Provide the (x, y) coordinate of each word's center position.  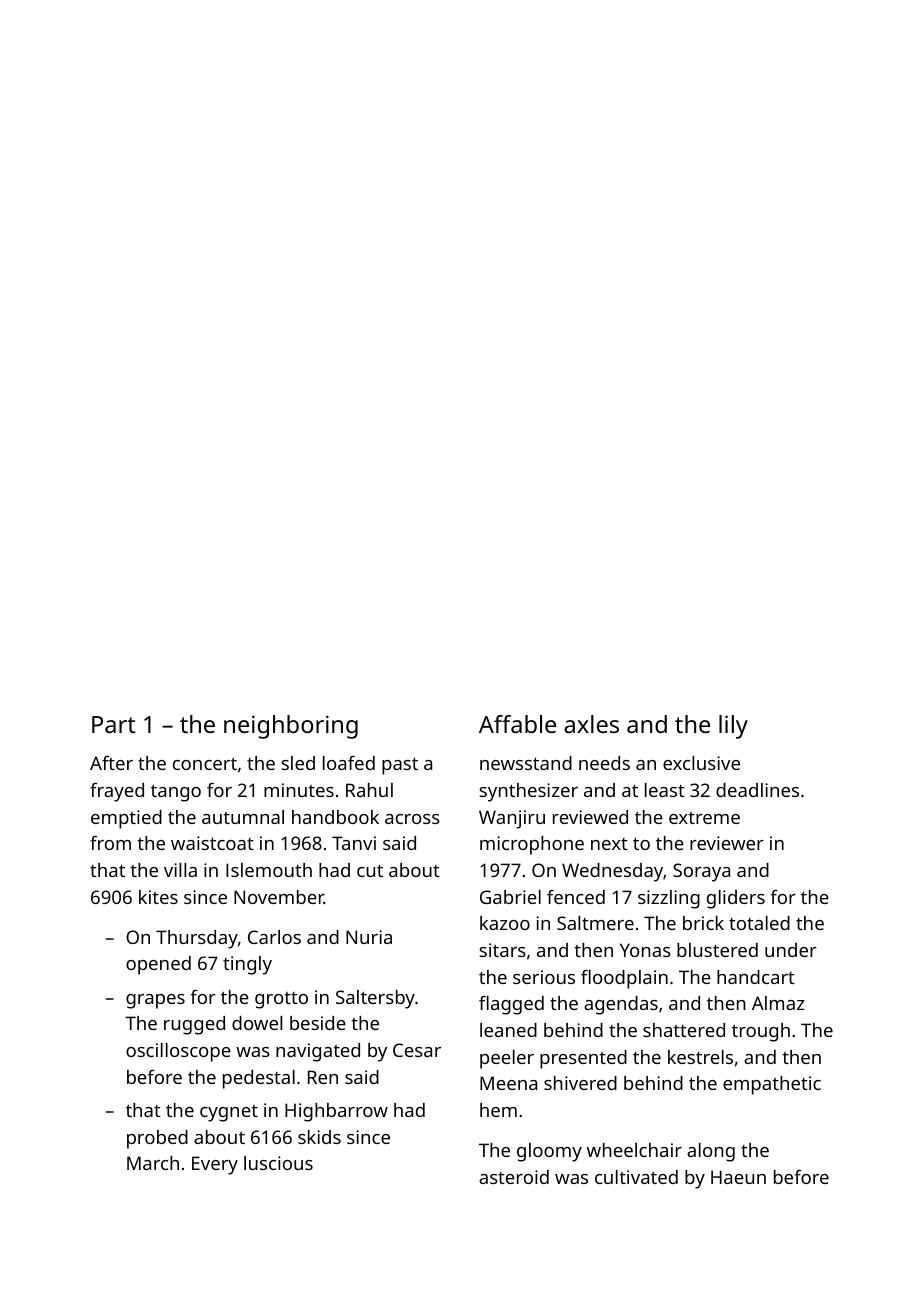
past (400, 766)
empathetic (772, 1085)
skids (319, 1137)
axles (591, 724)
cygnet (229, 1113)
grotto (281, 1000)
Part (114, 724)
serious (544, 977)
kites (158, 897)
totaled (759, 923)
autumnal (243, 817)
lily (733, 727)
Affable (517, 724)
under (791, 950)
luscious (278, 1163)
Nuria (369, 937)
